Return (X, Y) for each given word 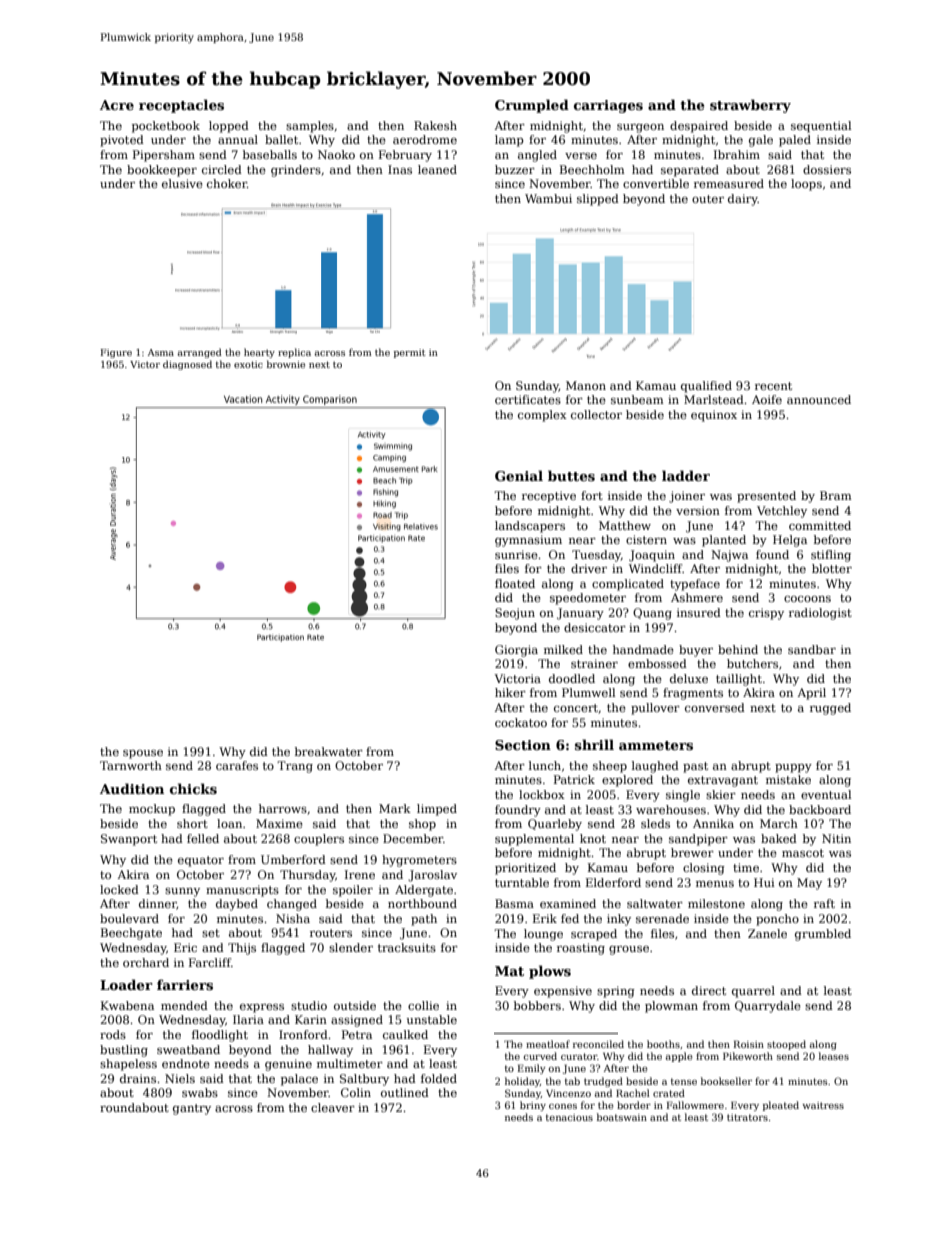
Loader (126, 984)
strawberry (750, 106)
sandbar (812, 649)
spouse (143, 754)
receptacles (181, 106)
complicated (628, 585)
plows (550, 972)
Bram (836, 495)
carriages (608, 106)
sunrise (516, 554)
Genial (519, 475)
